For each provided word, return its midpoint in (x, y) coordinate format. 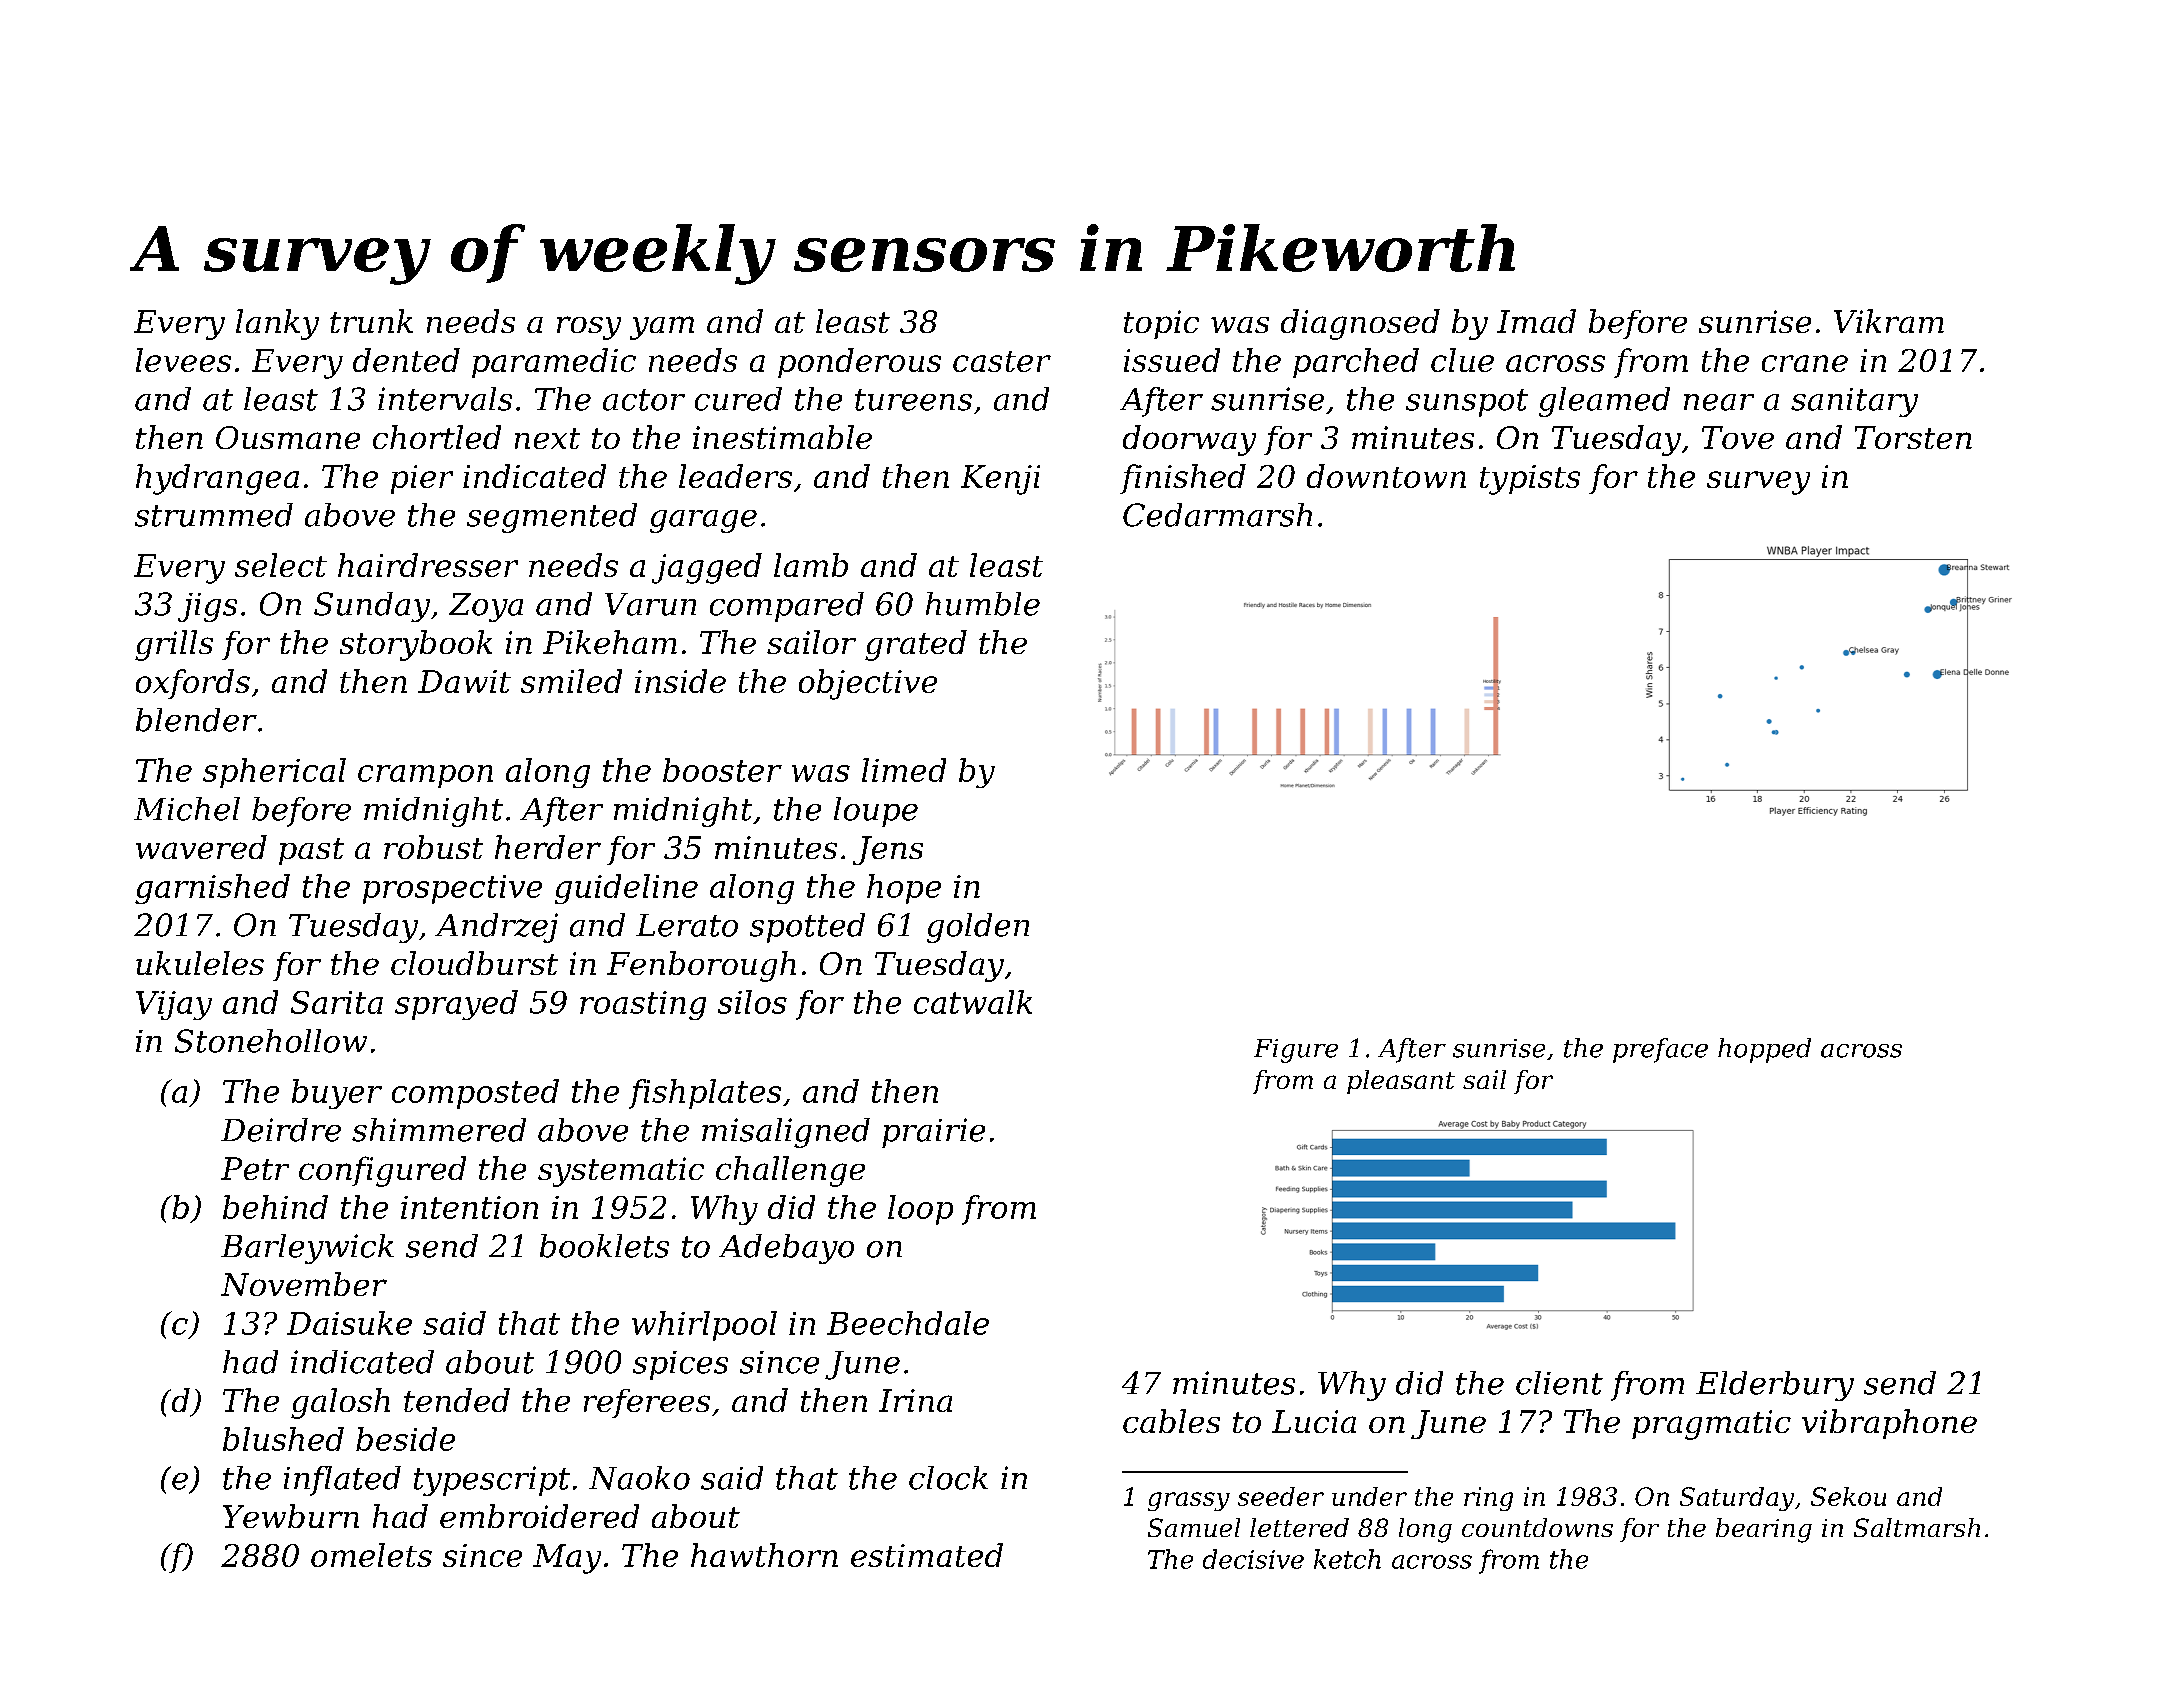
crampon (425, 776)
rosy (589, 328)
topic (1161, 324)
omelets (371, 1555)
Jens (888, 850)
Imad (1536, 321)
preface (1660, 1050)
